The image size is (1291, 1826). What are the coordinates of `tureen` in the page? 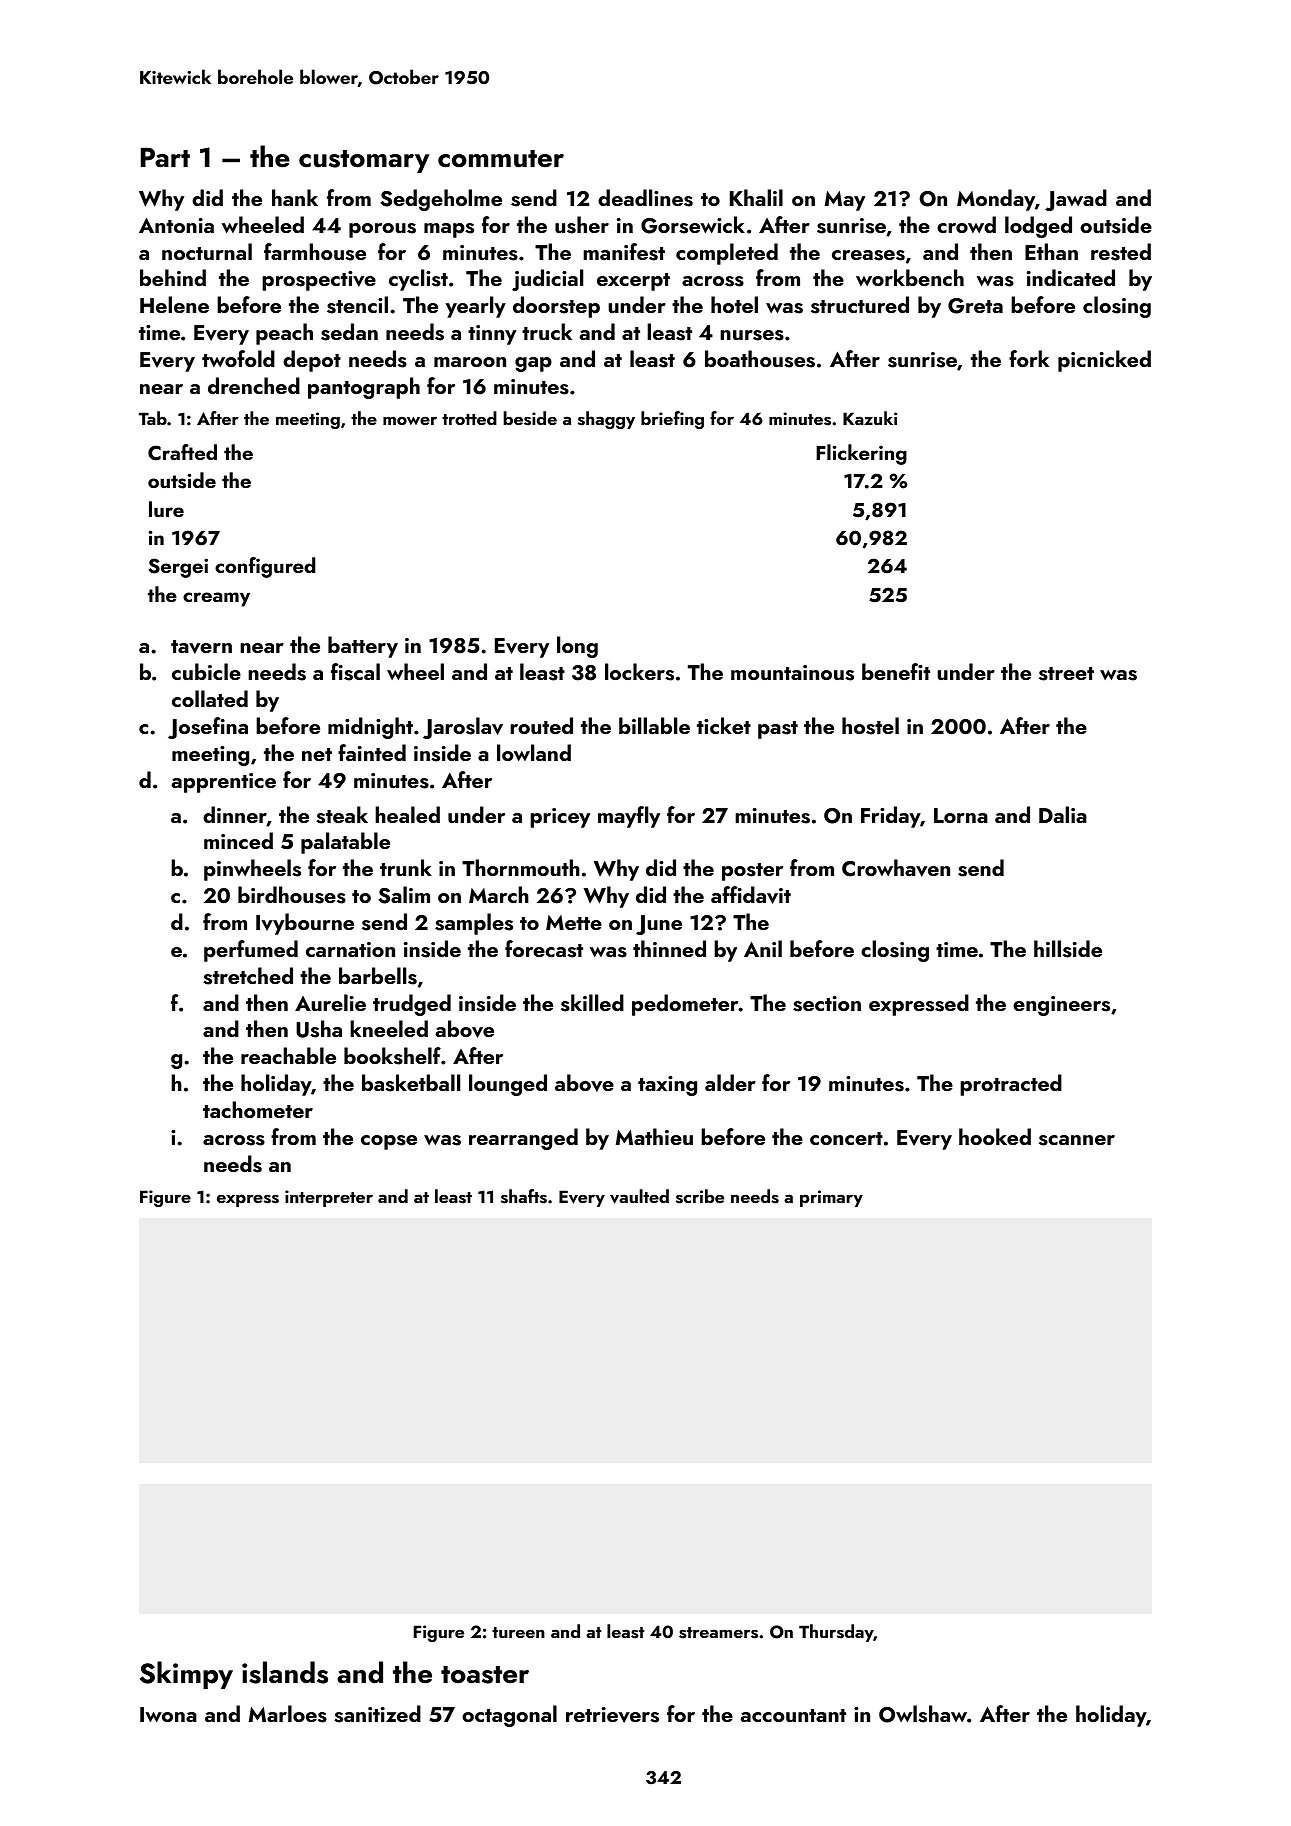 It's located at (518, 1632).
